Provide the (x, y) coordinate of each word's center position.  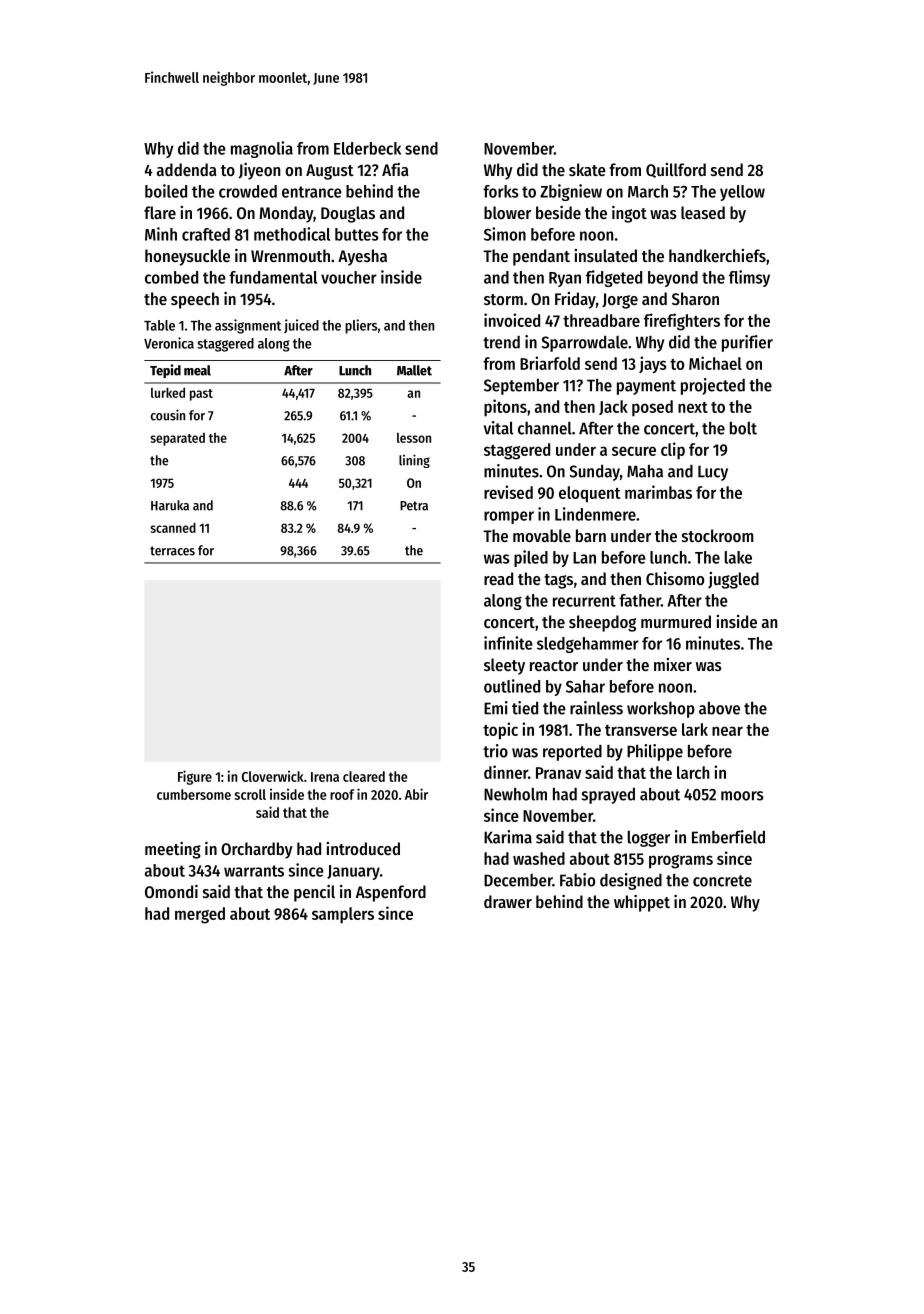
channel (545, 428)
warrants (254, 871)
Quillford (676, 170)
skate (587, 169)
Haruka (170, 505)
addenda (186, 169)
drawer (508, 901)
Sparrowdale (585, 344)
